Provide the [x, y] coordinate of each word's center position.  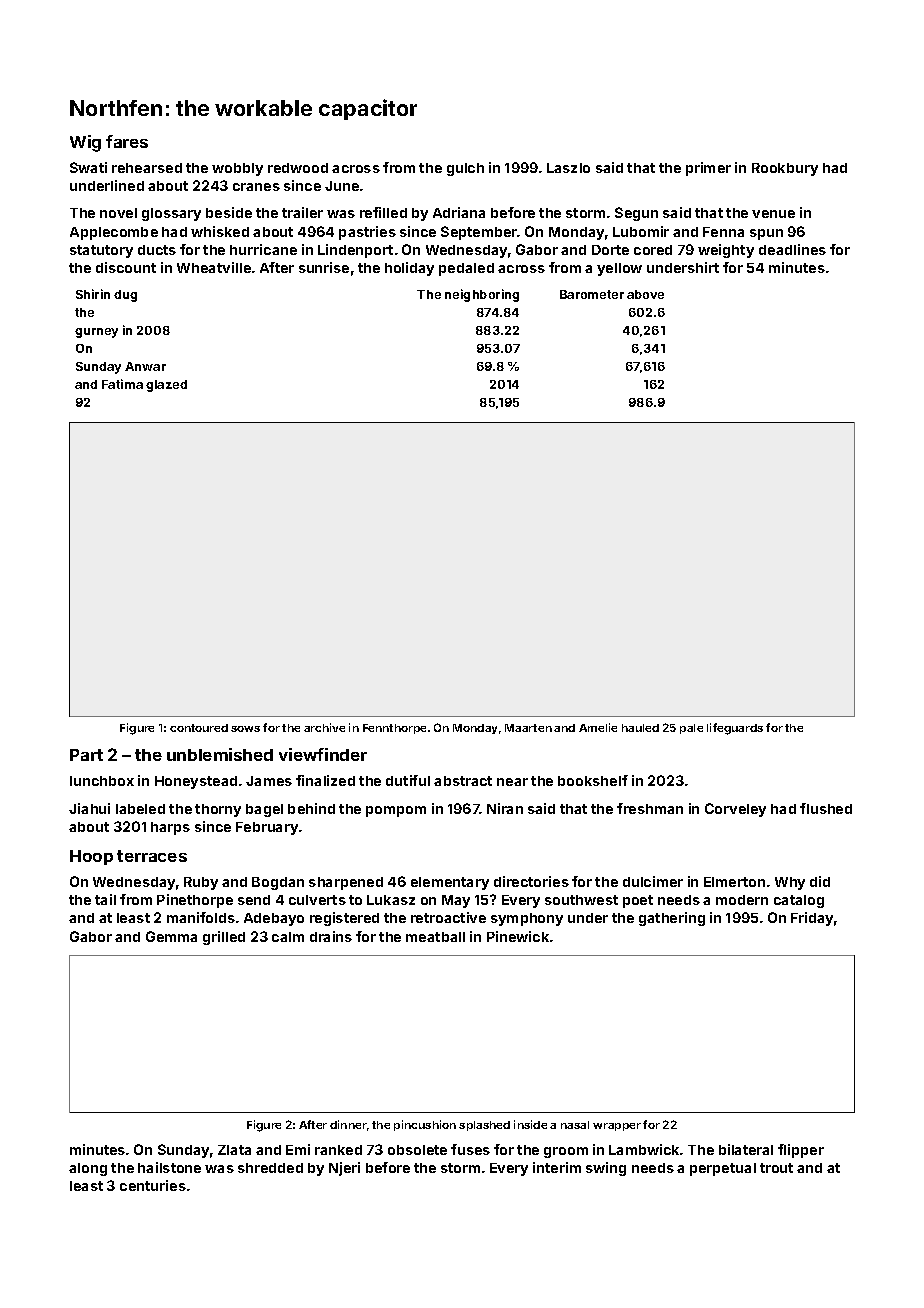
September [479, 233]
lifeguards [735, 729]
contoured [199, 728]
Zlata [234, 1150]
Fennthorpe [394, 729]
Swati [88, 167]
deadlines [792, 249]
